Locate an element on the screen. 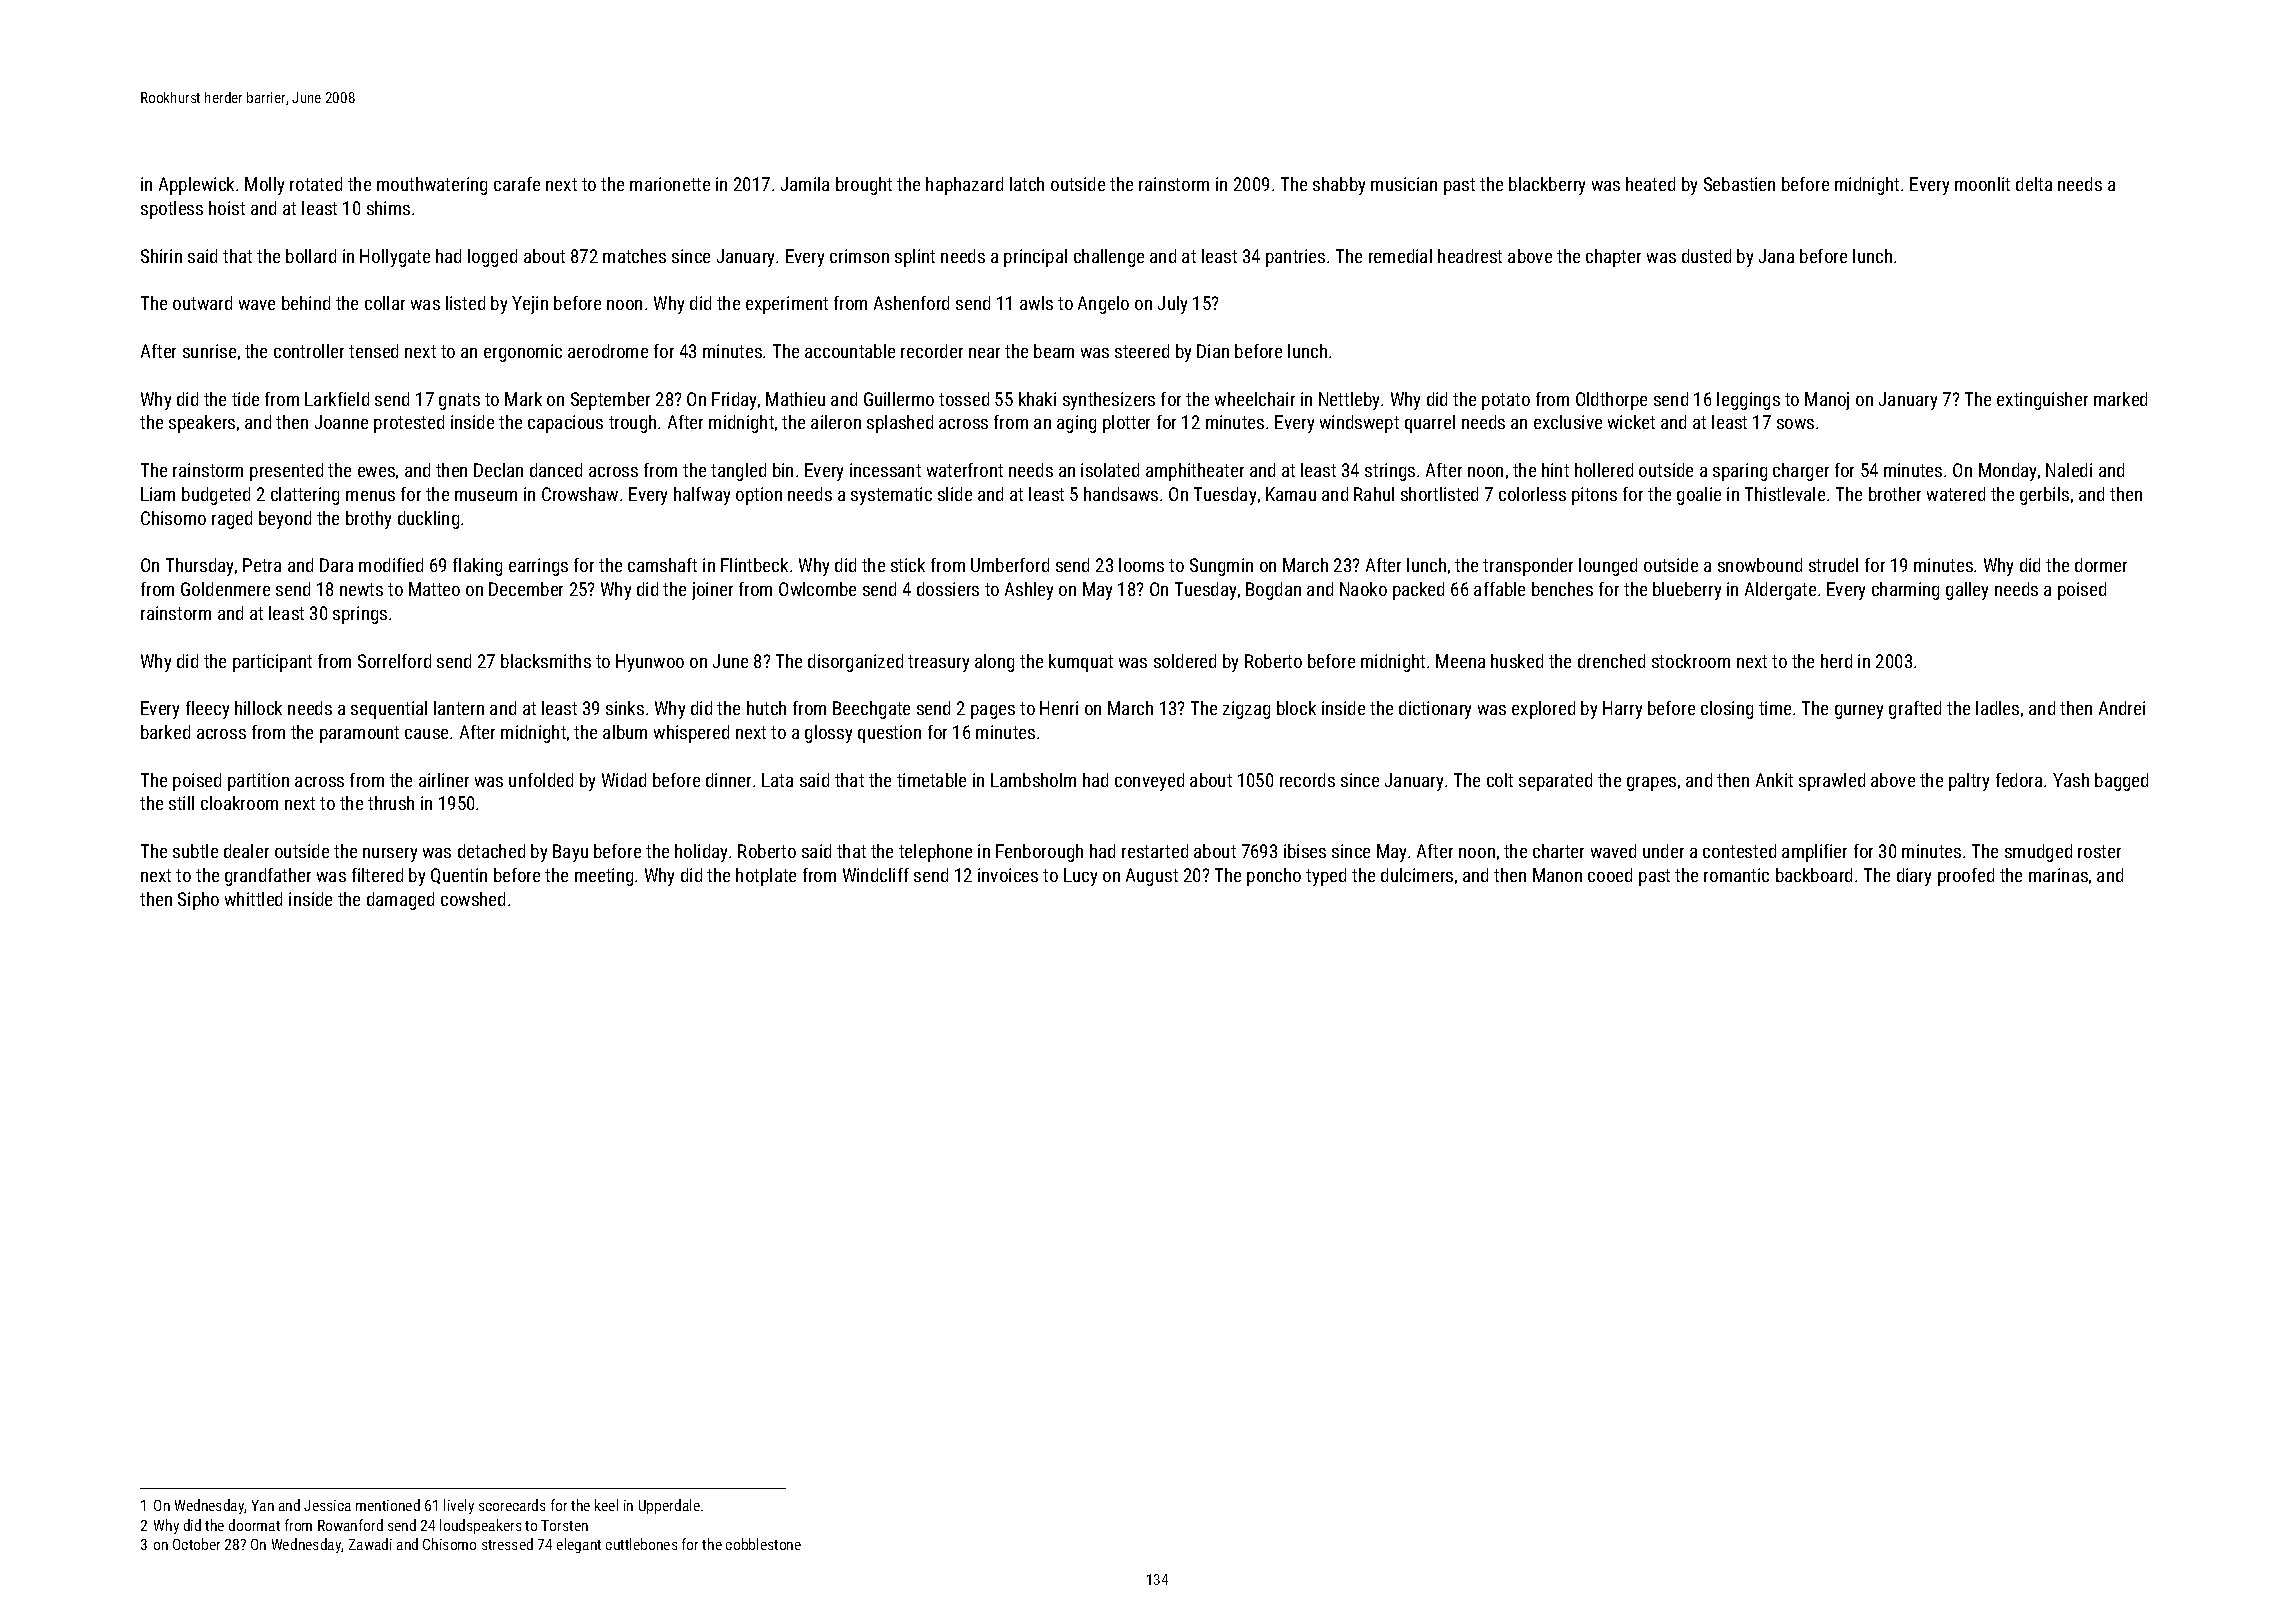  still is located at coordinates (181, 803).
